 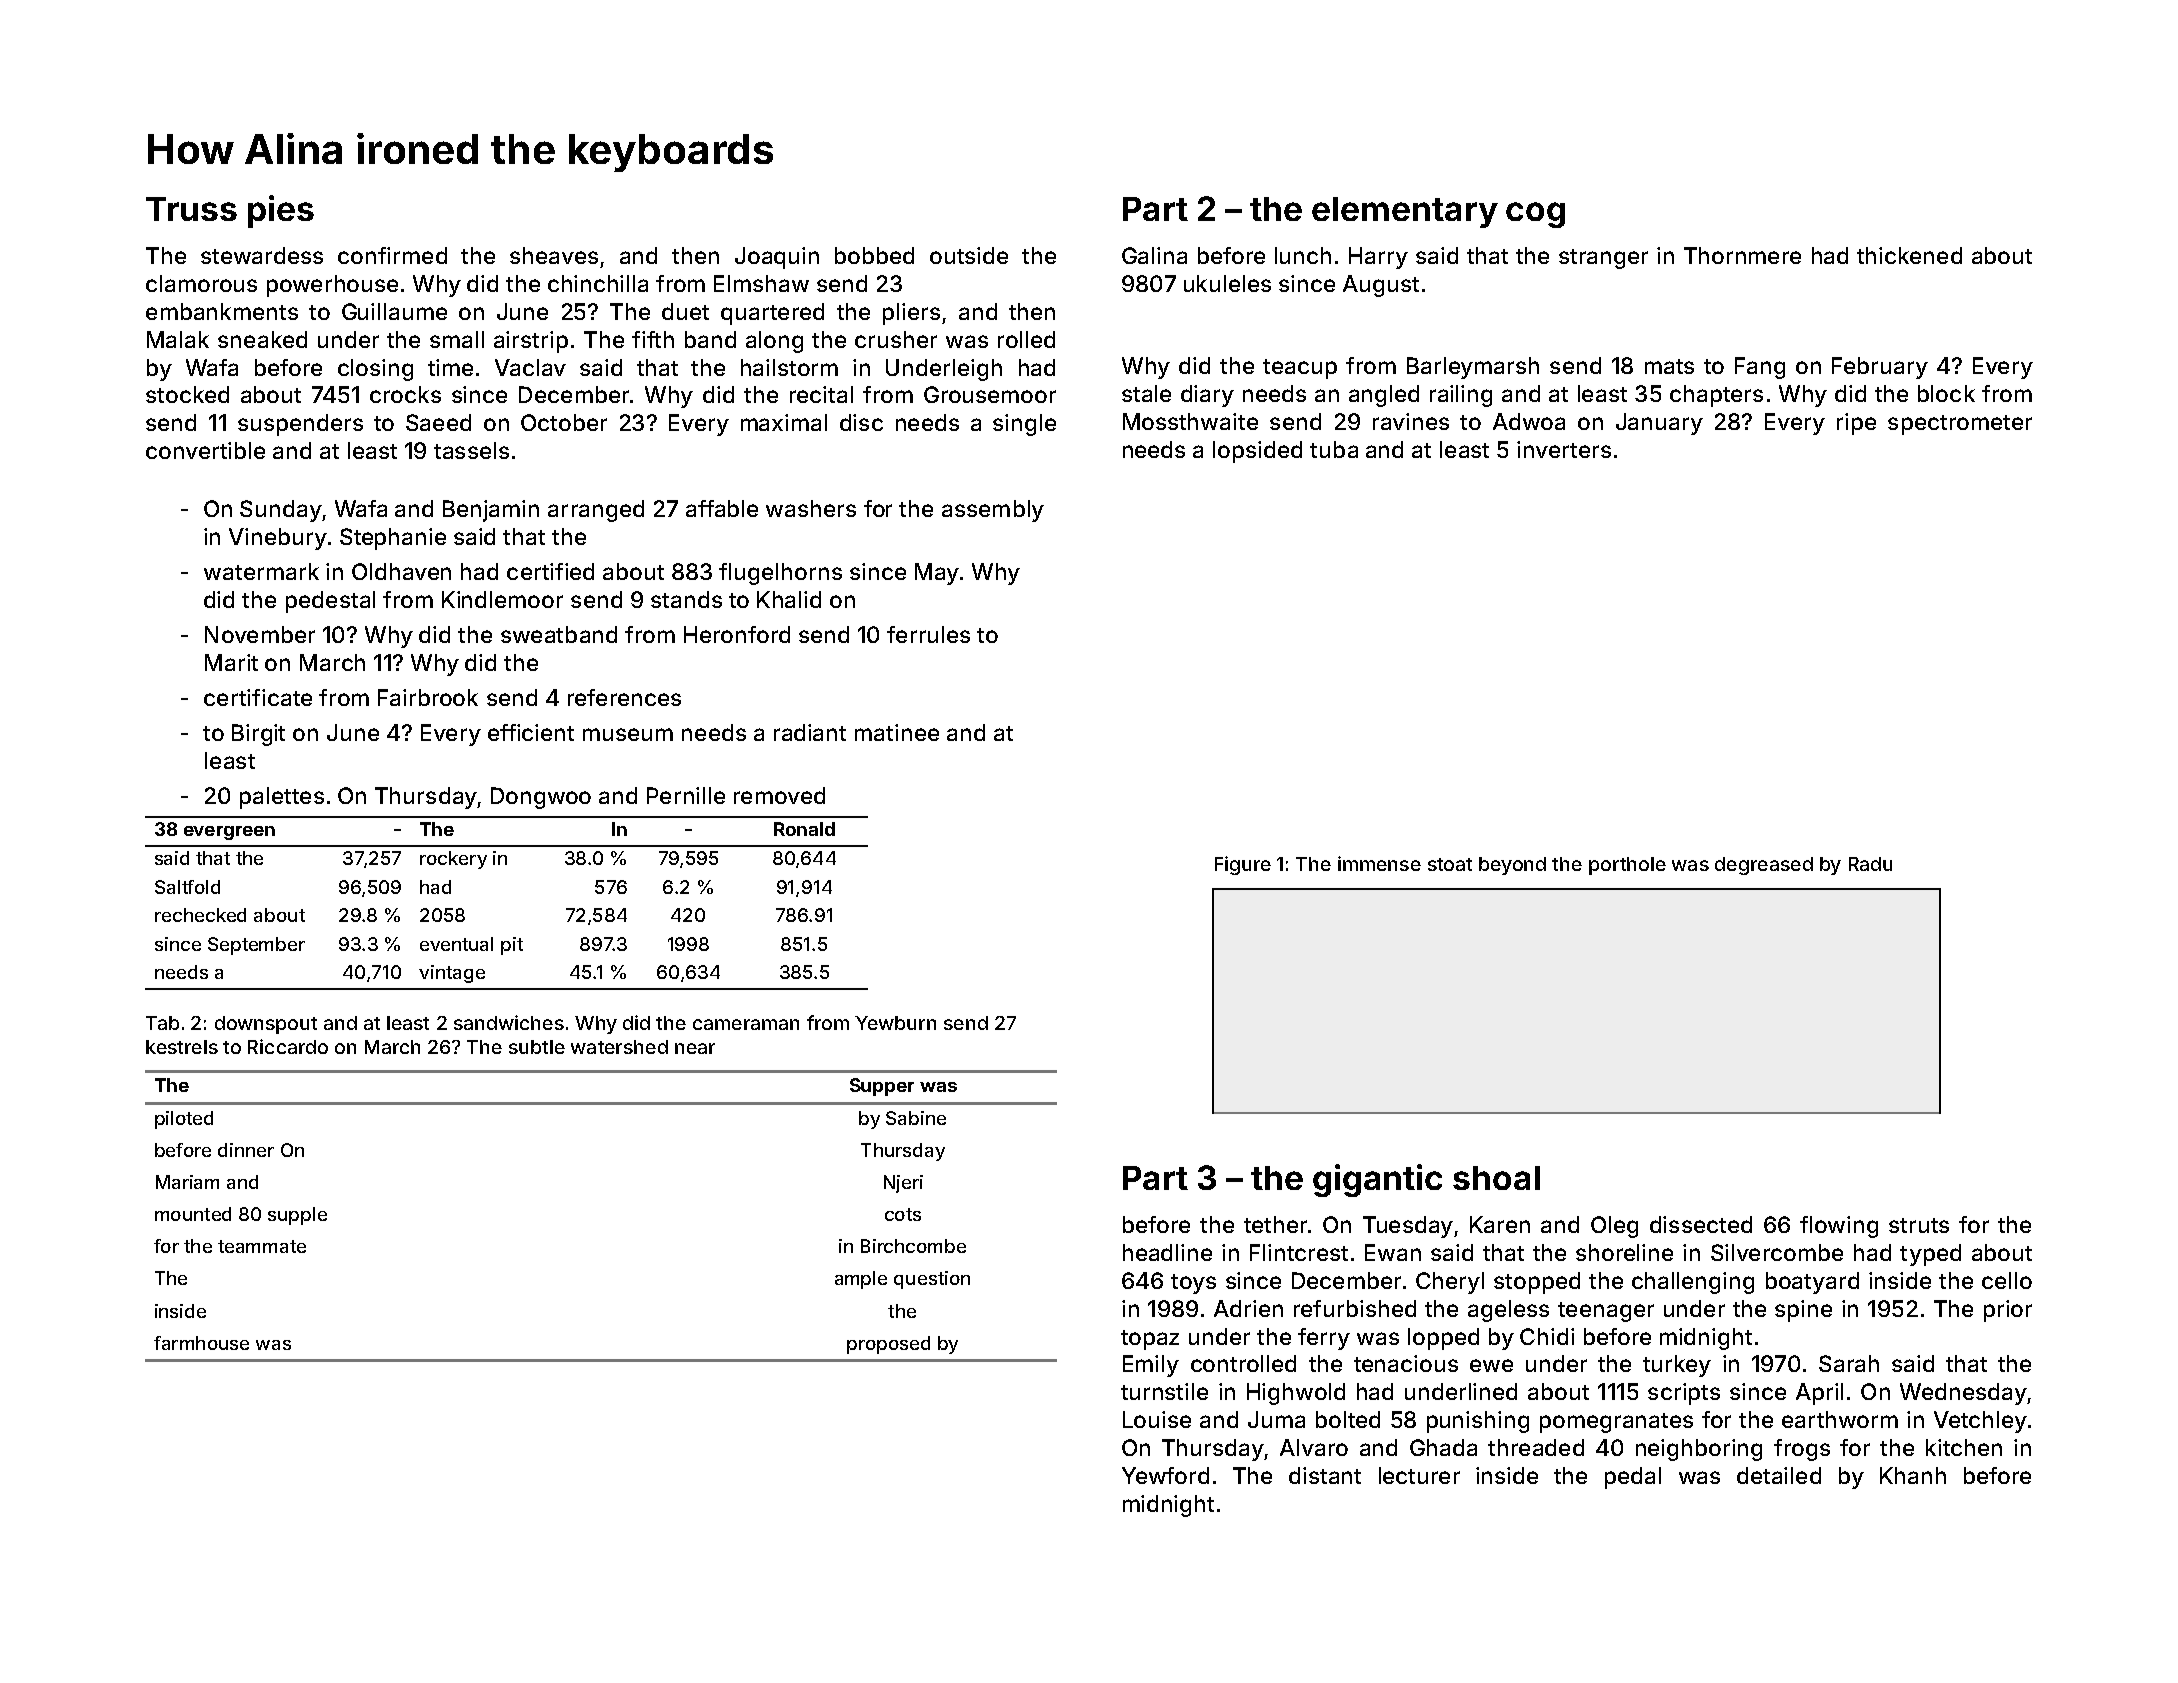 I want to click on May, so click(x=937, y=574).
